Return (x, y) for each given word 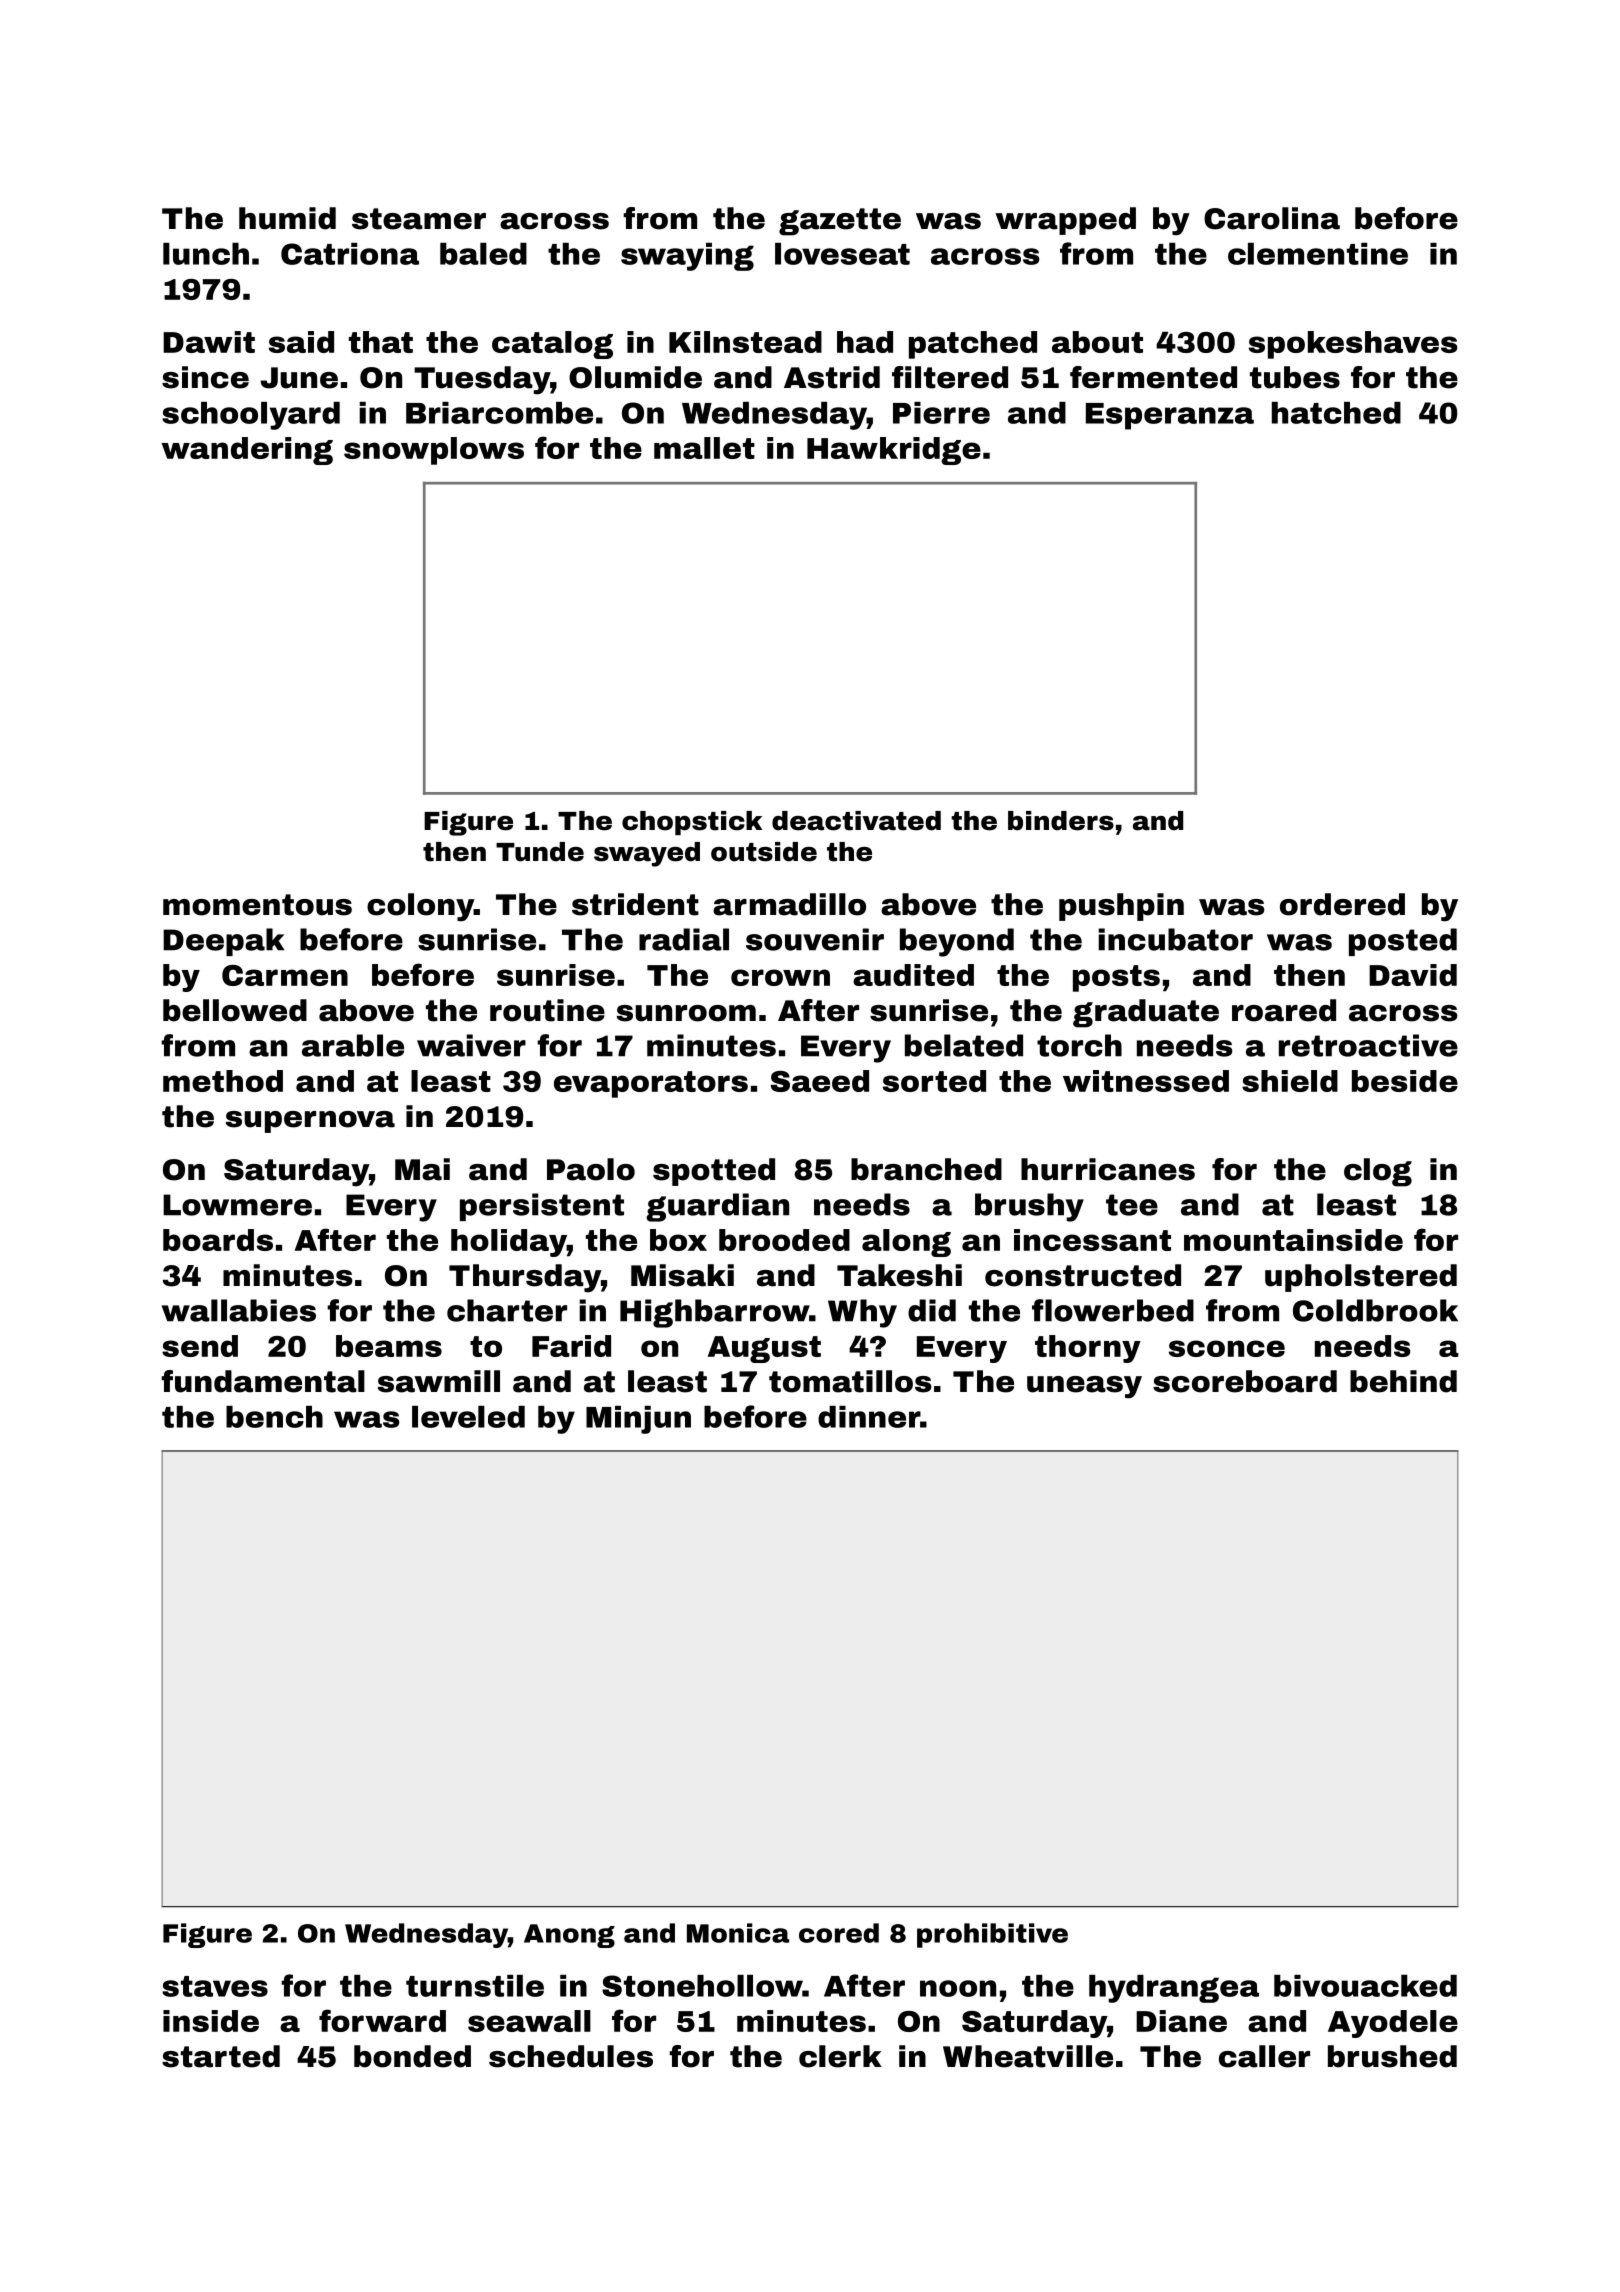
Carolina (1272, 218)
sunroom (686, 1013)
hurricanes (1108, 1169)
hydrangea (1174, 1989)
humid (287, 218)
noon (958, 1988)
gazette (840, 222)
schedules (571, 2056)
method (223, 1081)
